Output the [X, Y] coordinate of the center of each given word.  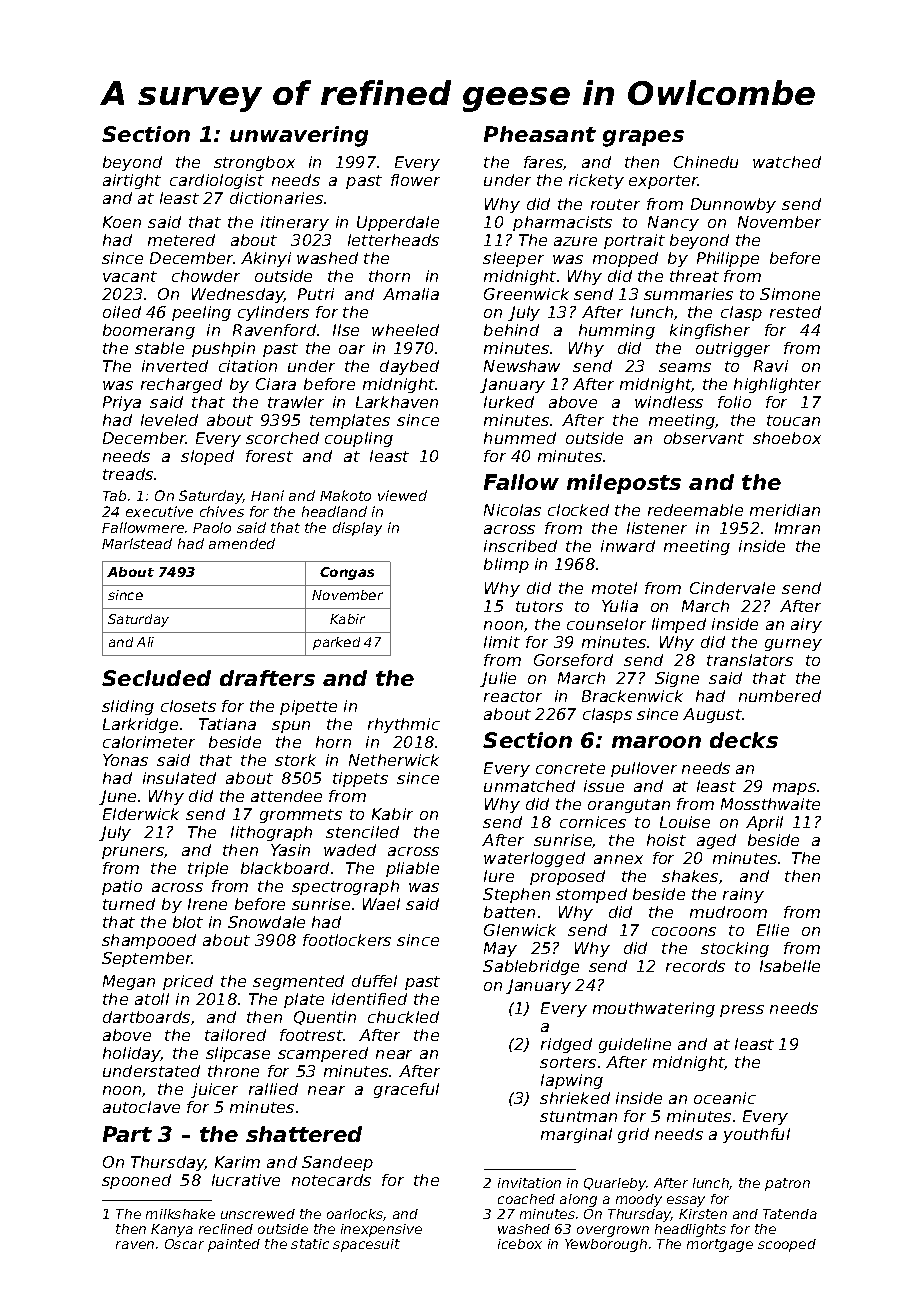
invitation [529, 1183]
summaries [688, 294]
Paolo [212, 527]
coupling [359, 439]
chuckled [403, 1017]
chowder [206, 276]
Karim [237, 1162]
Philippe [728, 259]
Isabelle [790, 966]
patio [122, 887]
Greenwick [526, 294]
